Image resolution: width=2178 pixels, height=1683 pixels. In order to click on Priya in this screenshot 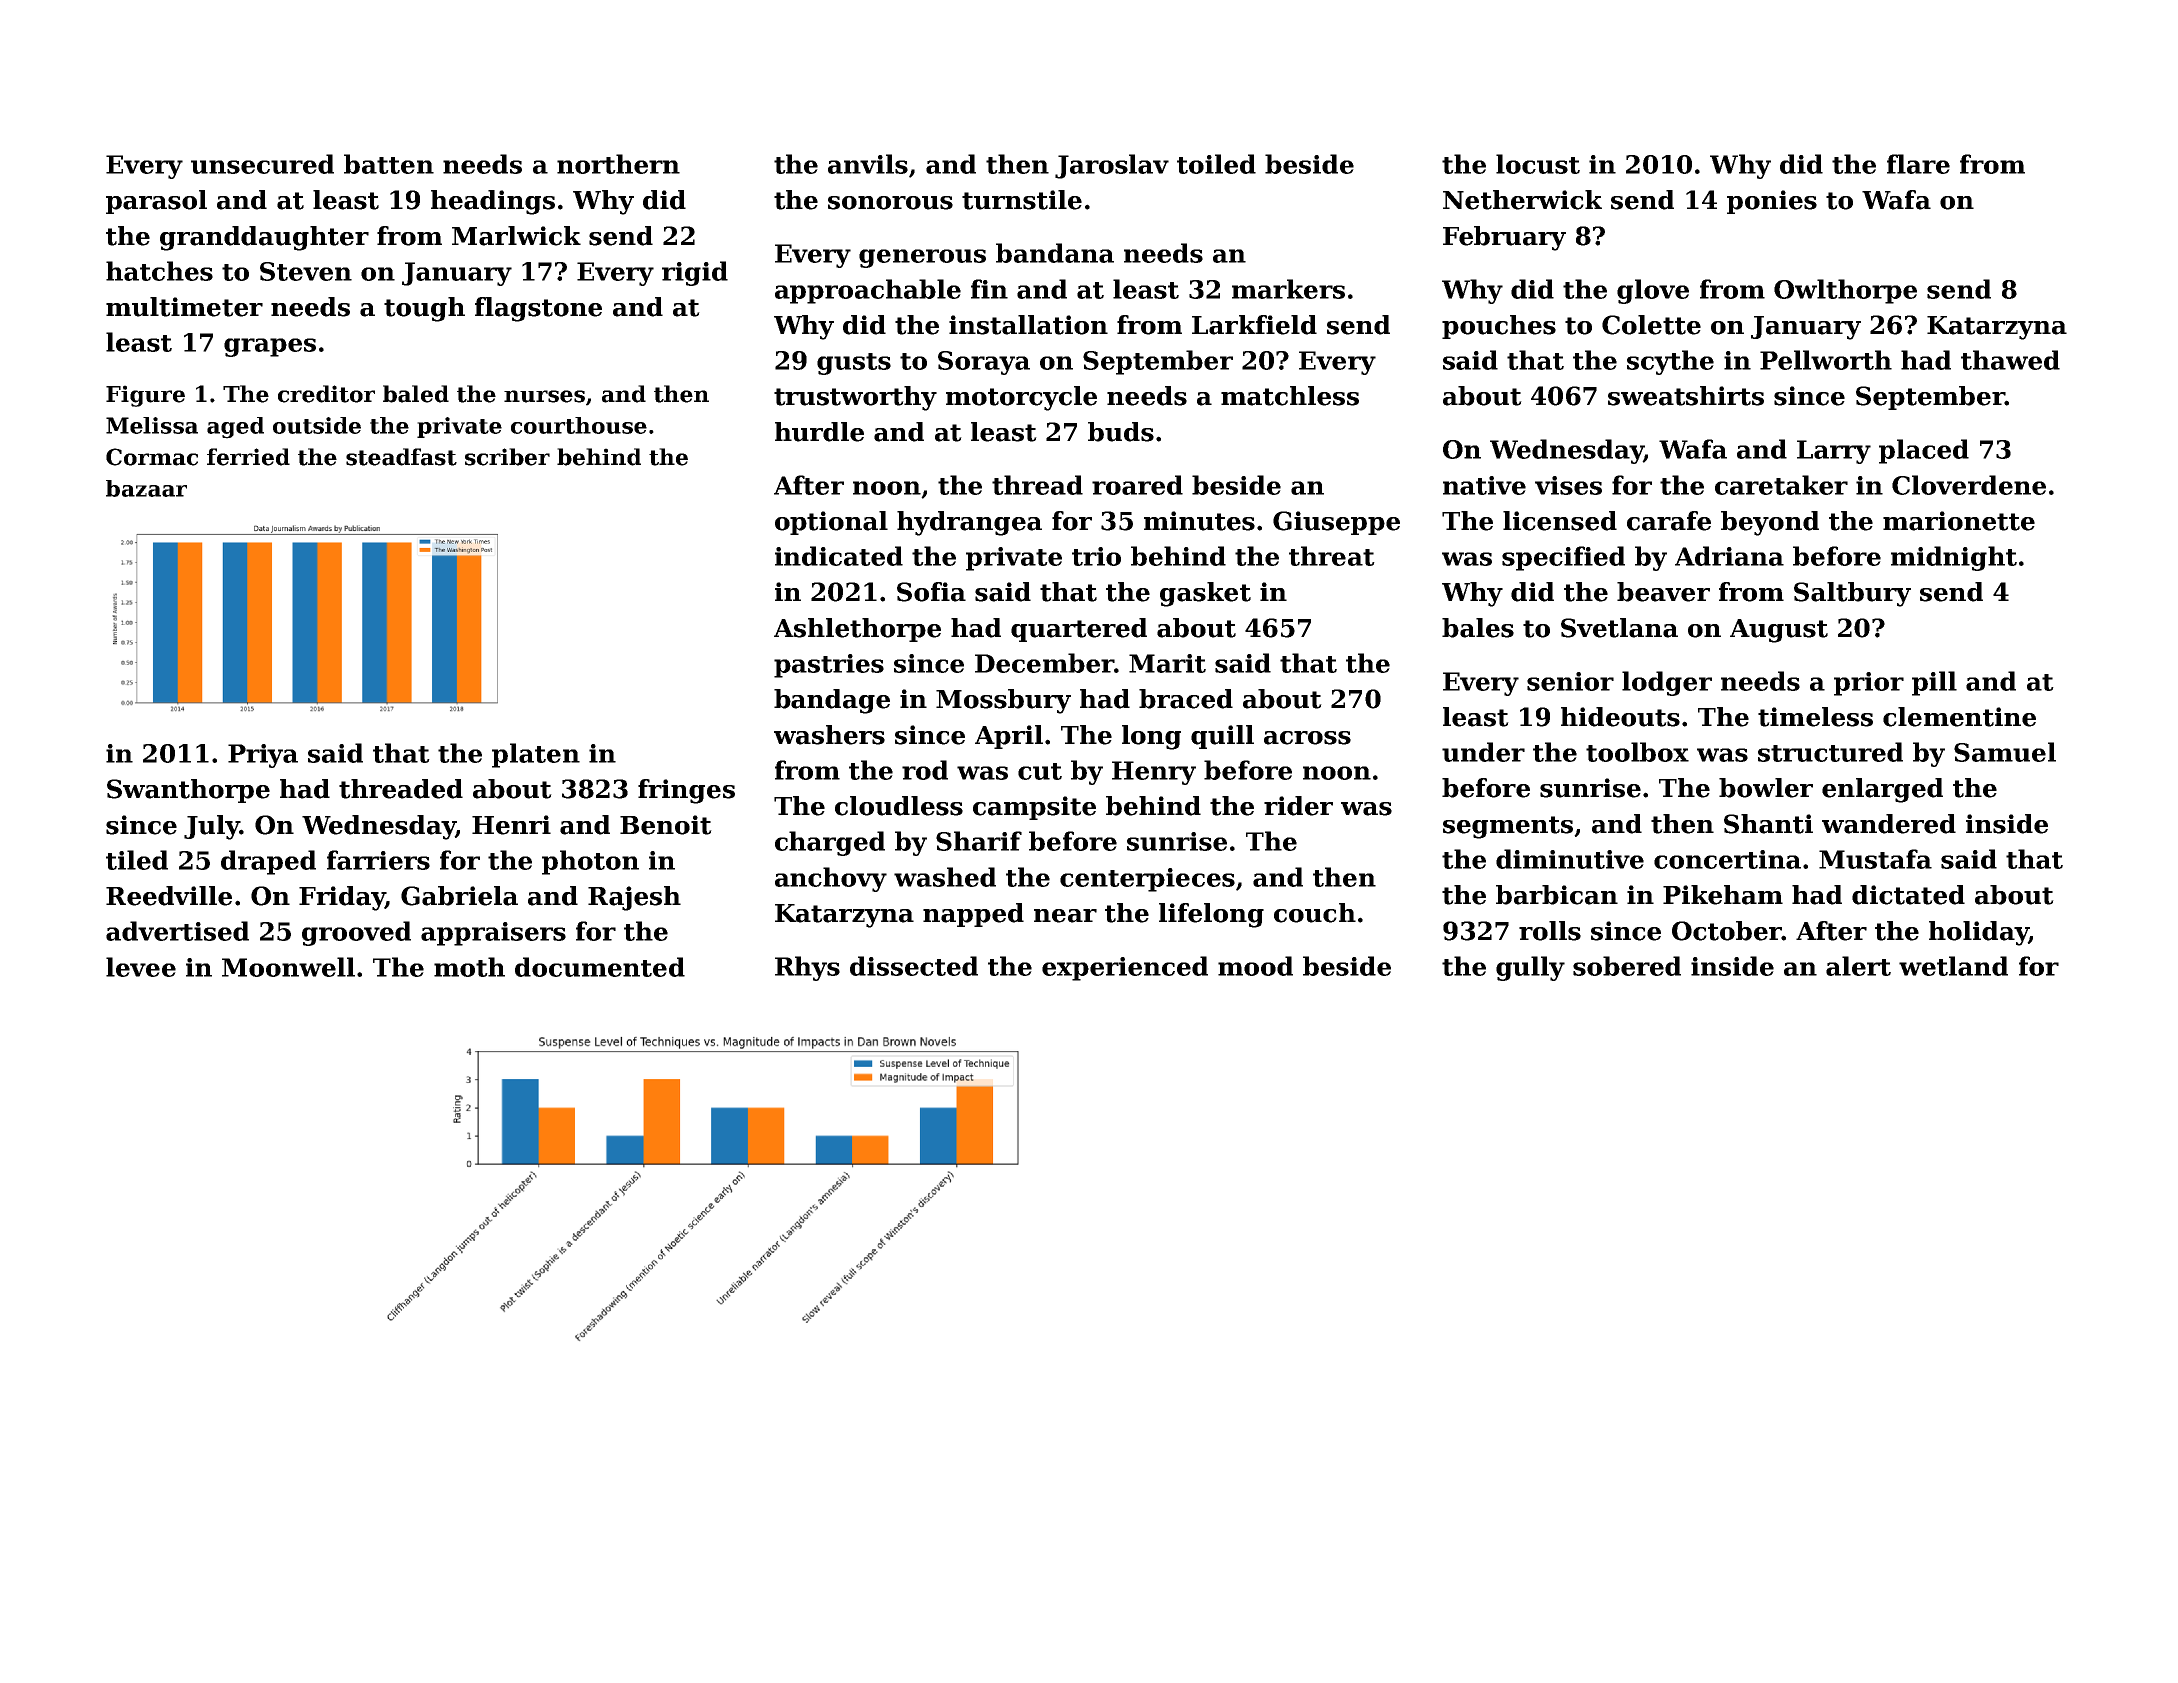, I will do `click(263, 756)`.
